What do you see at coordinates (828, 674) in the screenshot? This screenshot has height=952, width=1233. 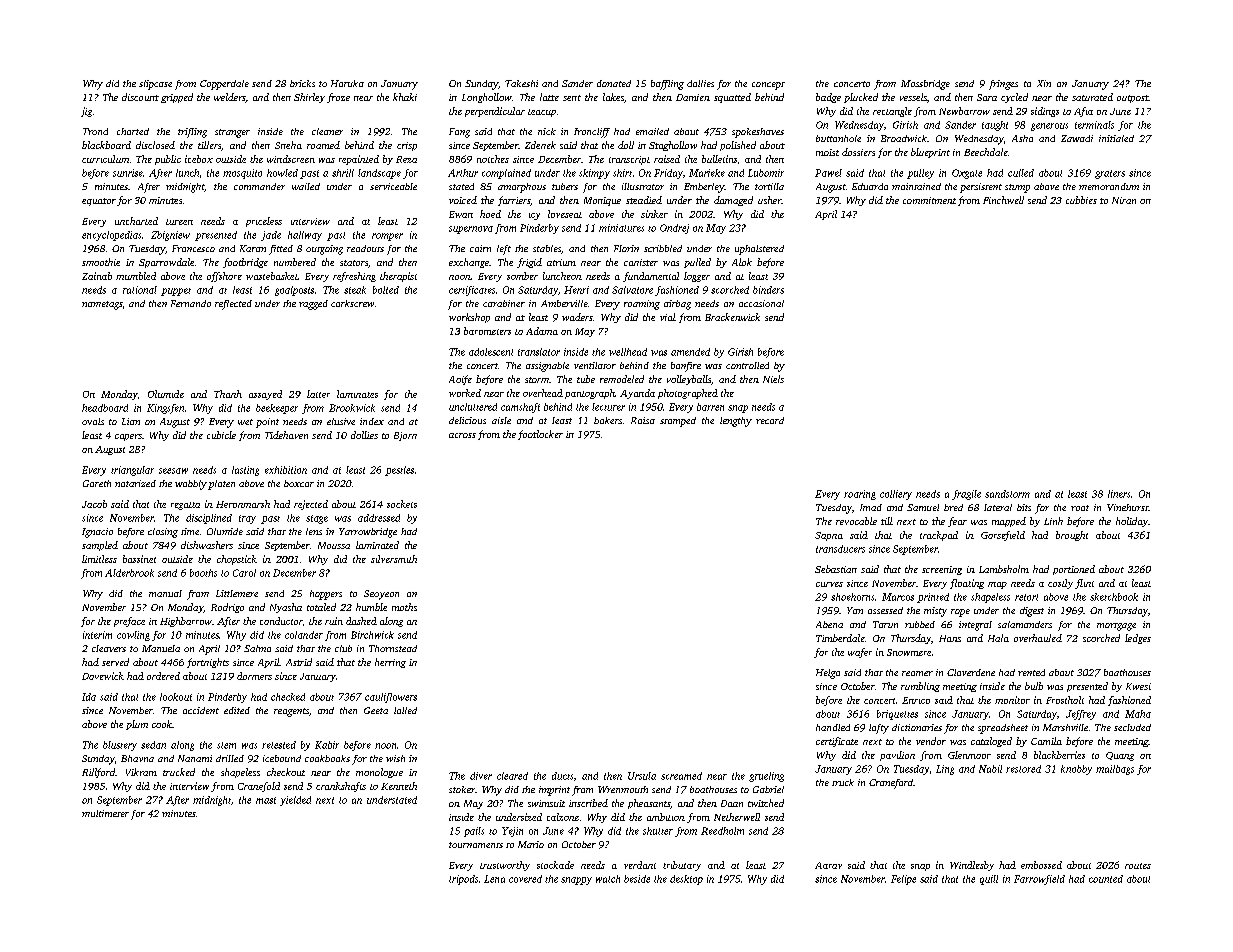 I see `Helga` at bounding box center [828, 674].
